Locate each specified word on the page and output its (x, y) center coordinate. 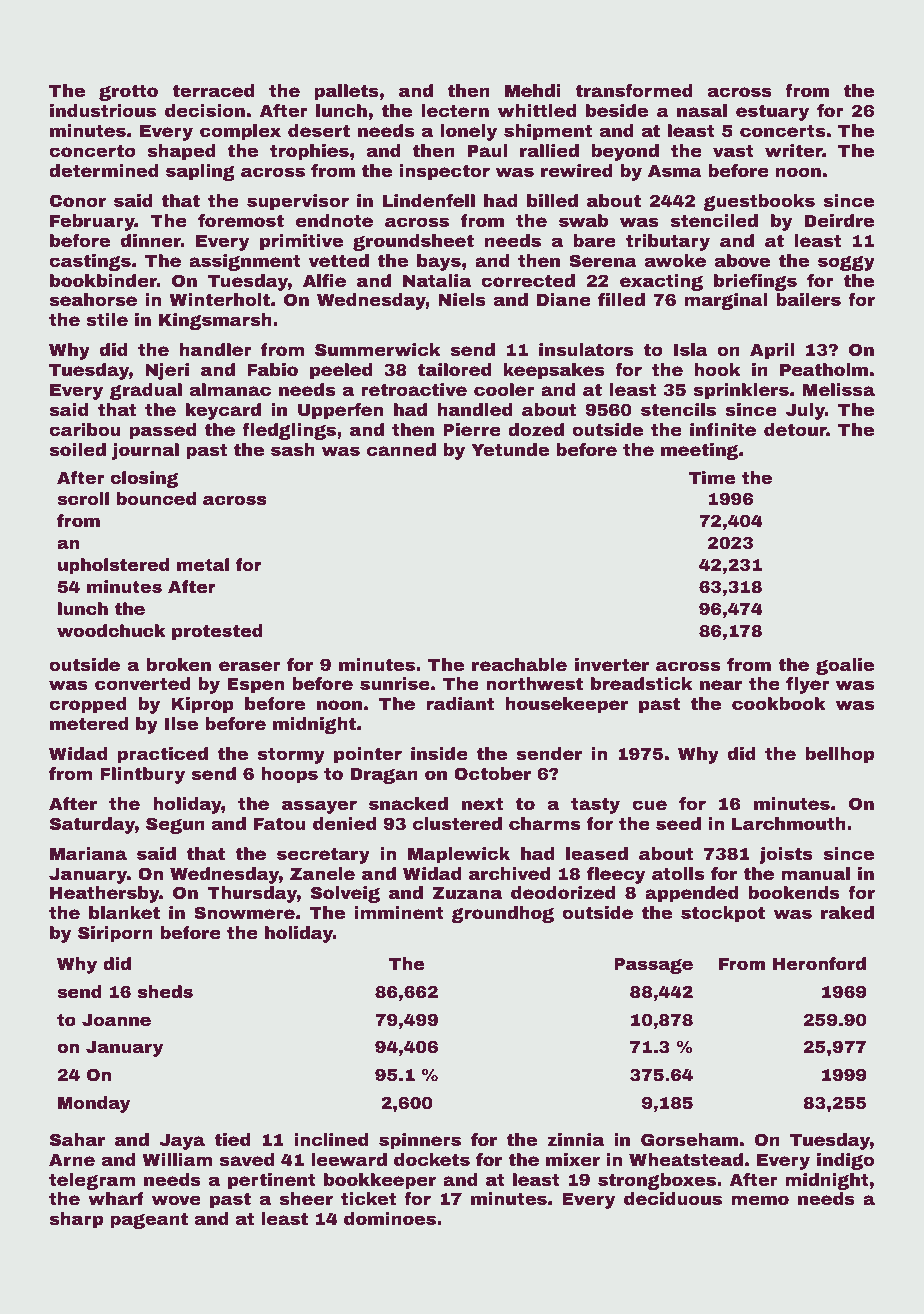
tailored (454, 369)
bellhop (840, 755)
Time (712, 477)
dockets (432, 1159)
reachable (519, 664)
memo (760, 1200)
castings (90, 262)
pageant (149, 1221)
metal (203, 564)
